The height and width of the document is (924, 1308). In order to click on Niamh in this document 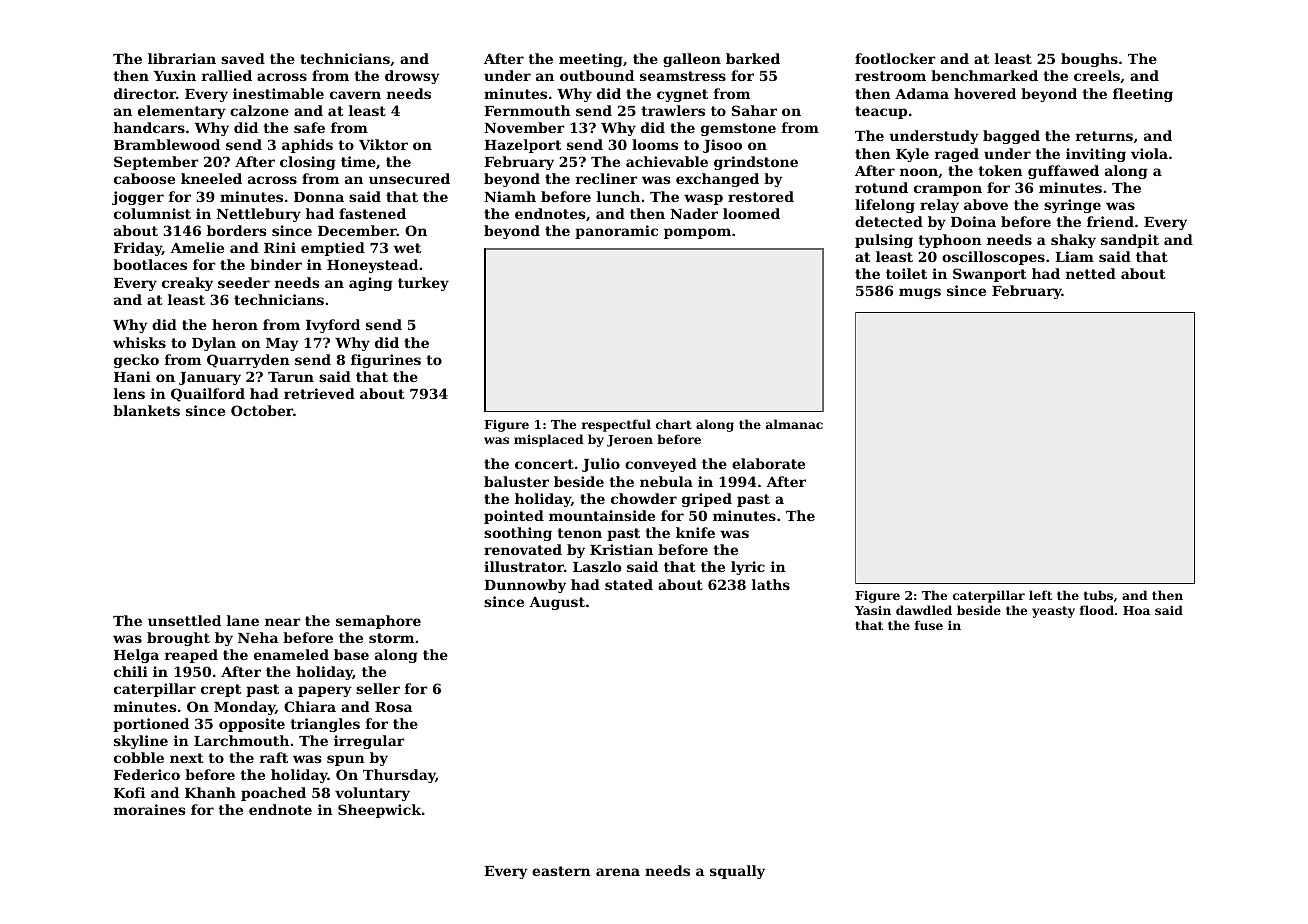, I will do `click(510, 196)`.
